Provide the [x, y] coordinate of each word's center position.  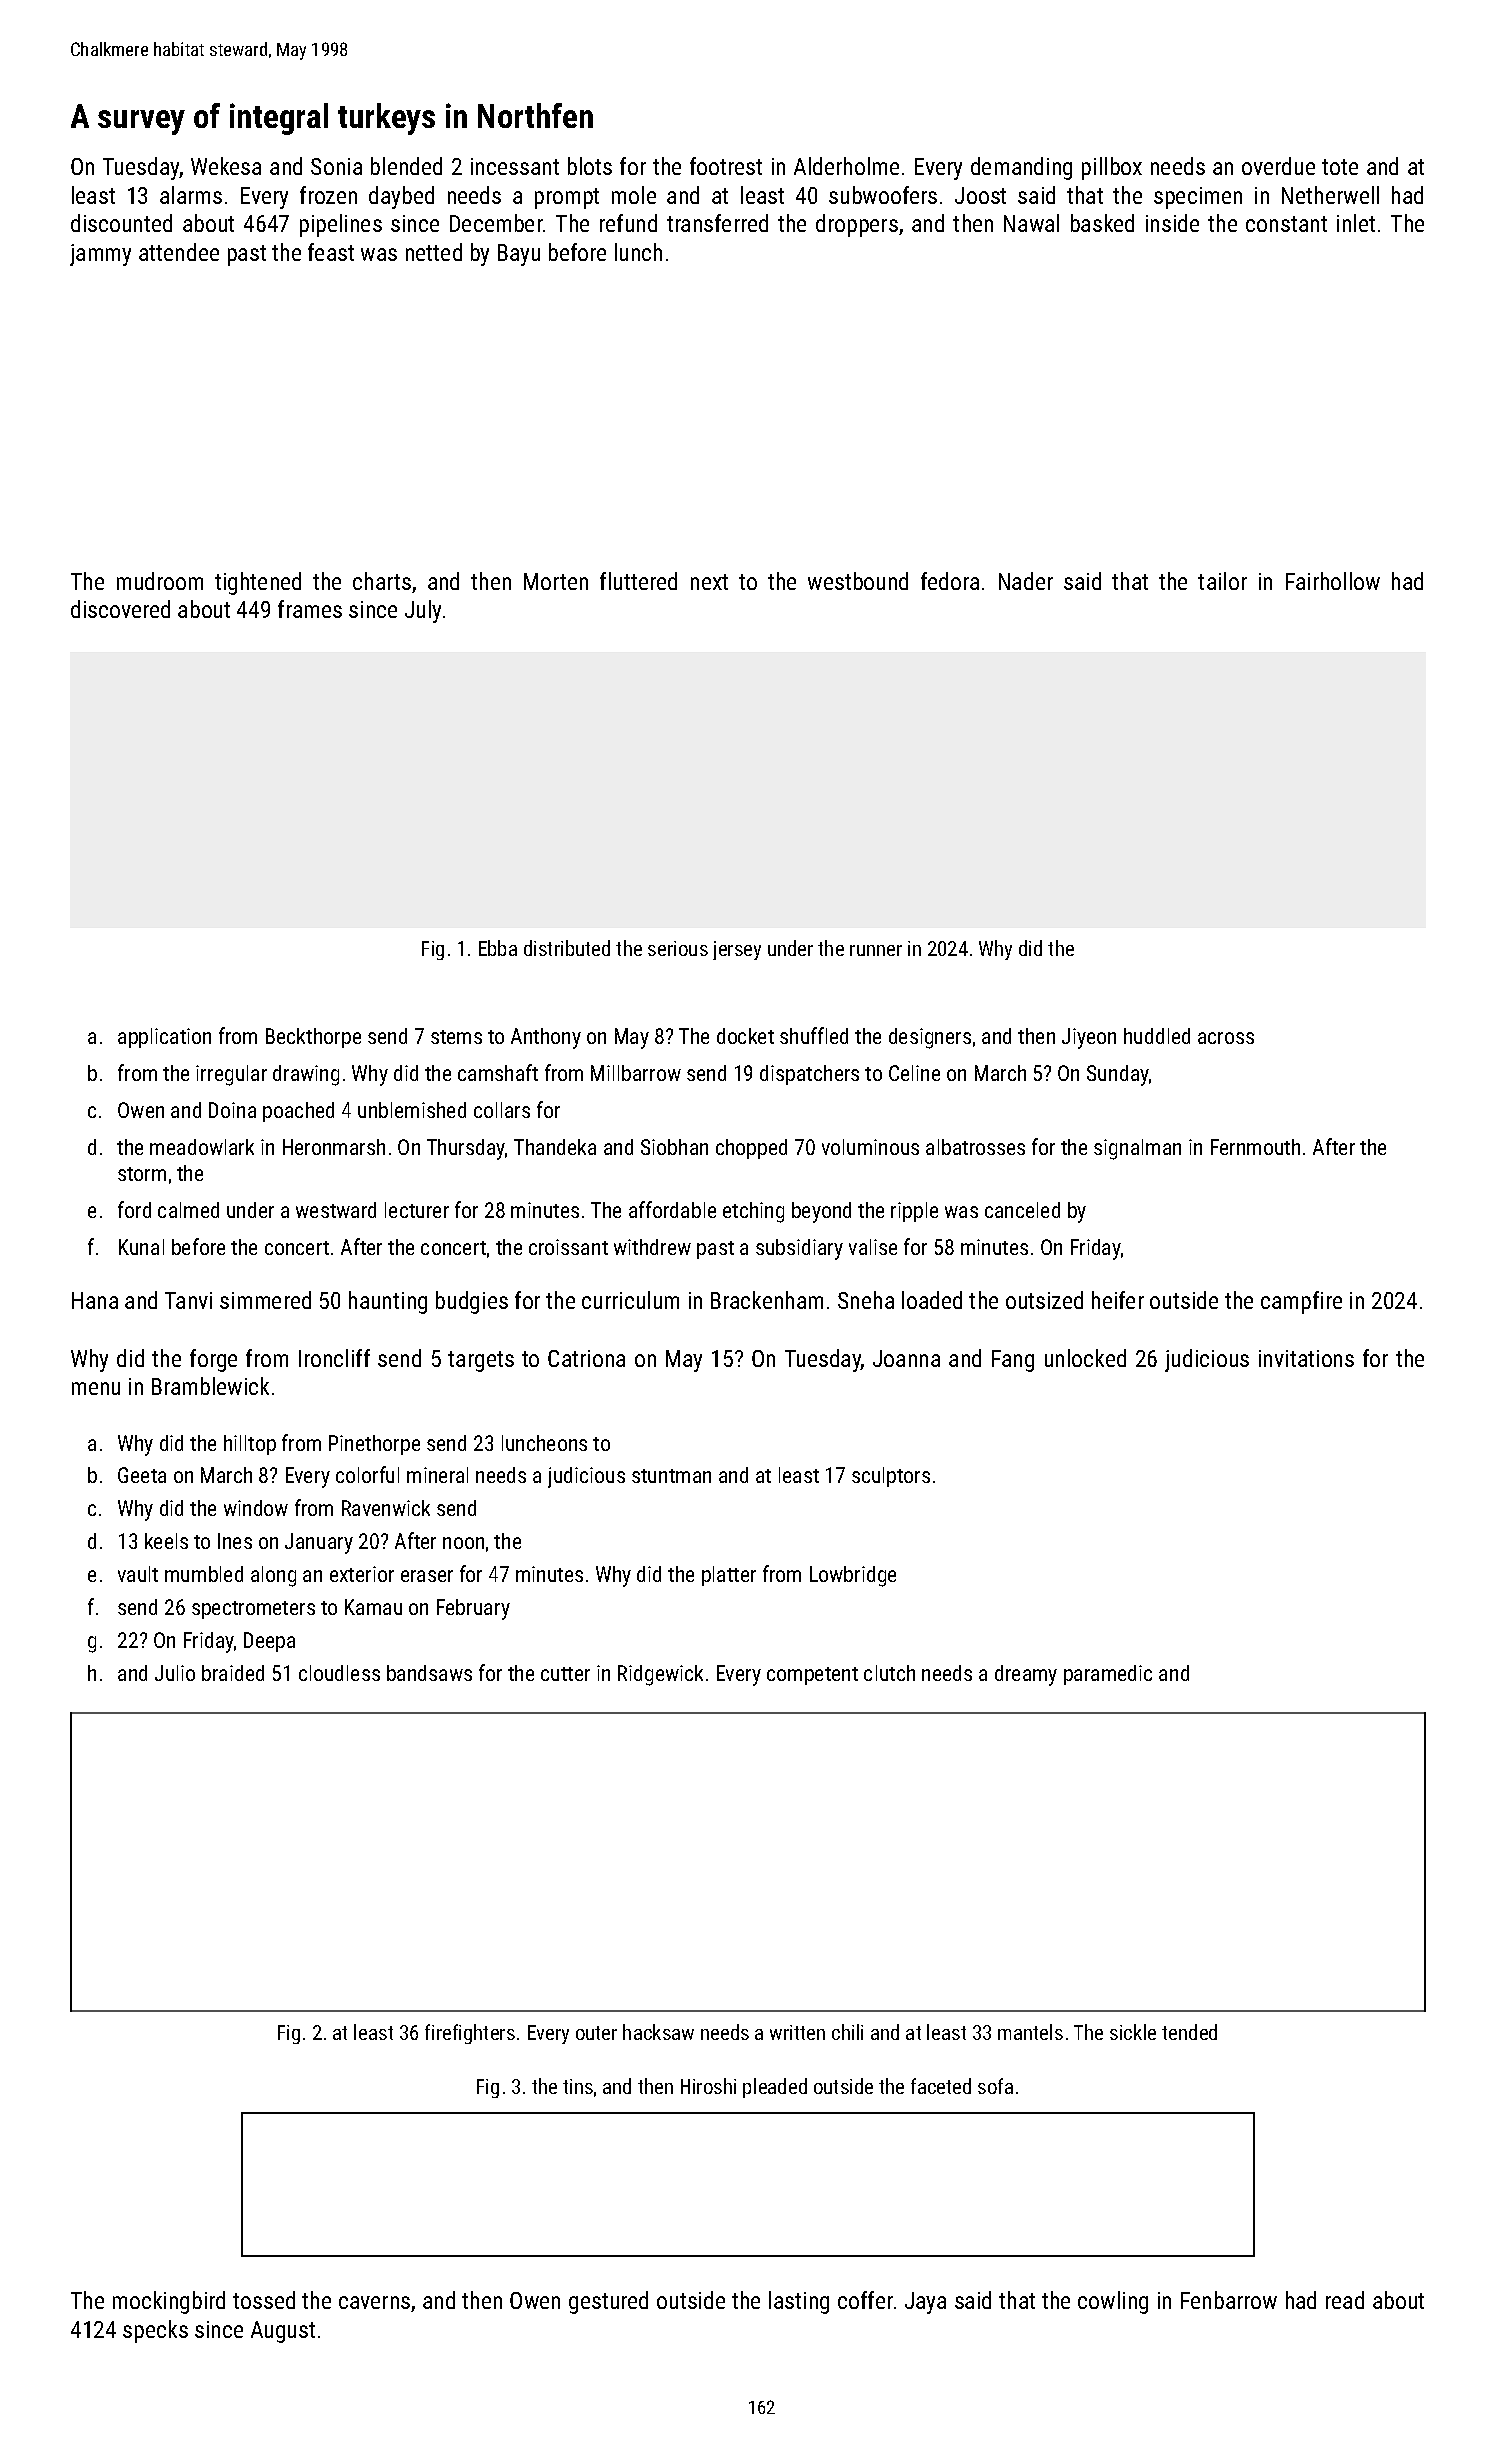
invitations [1306, 1358]
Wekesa [226, 166]
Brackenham [767, 1300]
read [1345, 2300]
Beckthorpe [313, 1038]
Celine [914, 1073]
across [1226, 1038]
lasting [799, 2302]
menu [96, 1388]
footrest [726, 166]
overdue [1278, 166]
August [283, 2332]
